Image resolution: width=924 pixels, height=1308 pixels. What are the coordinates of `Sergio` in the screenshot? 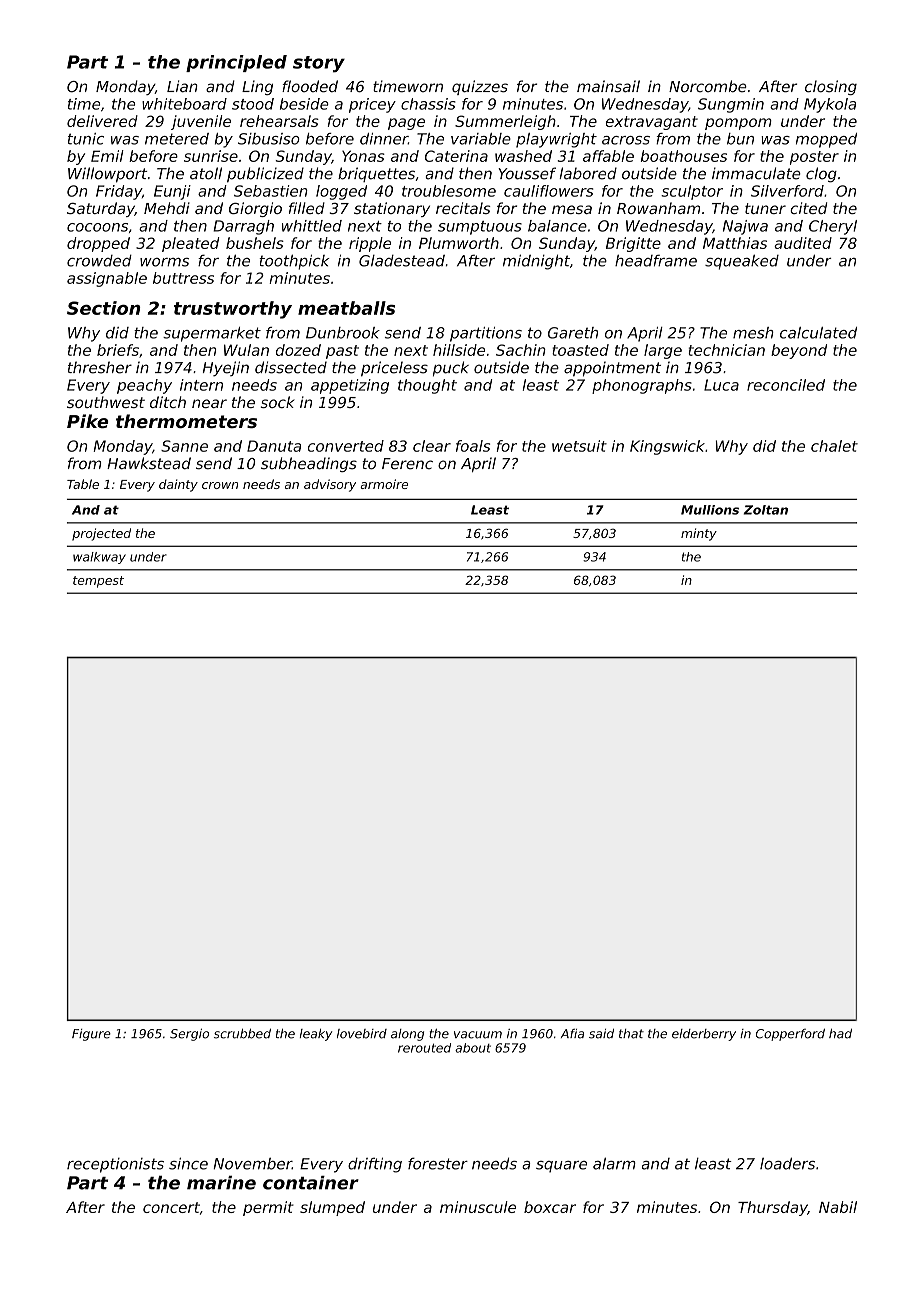 It's located at (189, 1035).
